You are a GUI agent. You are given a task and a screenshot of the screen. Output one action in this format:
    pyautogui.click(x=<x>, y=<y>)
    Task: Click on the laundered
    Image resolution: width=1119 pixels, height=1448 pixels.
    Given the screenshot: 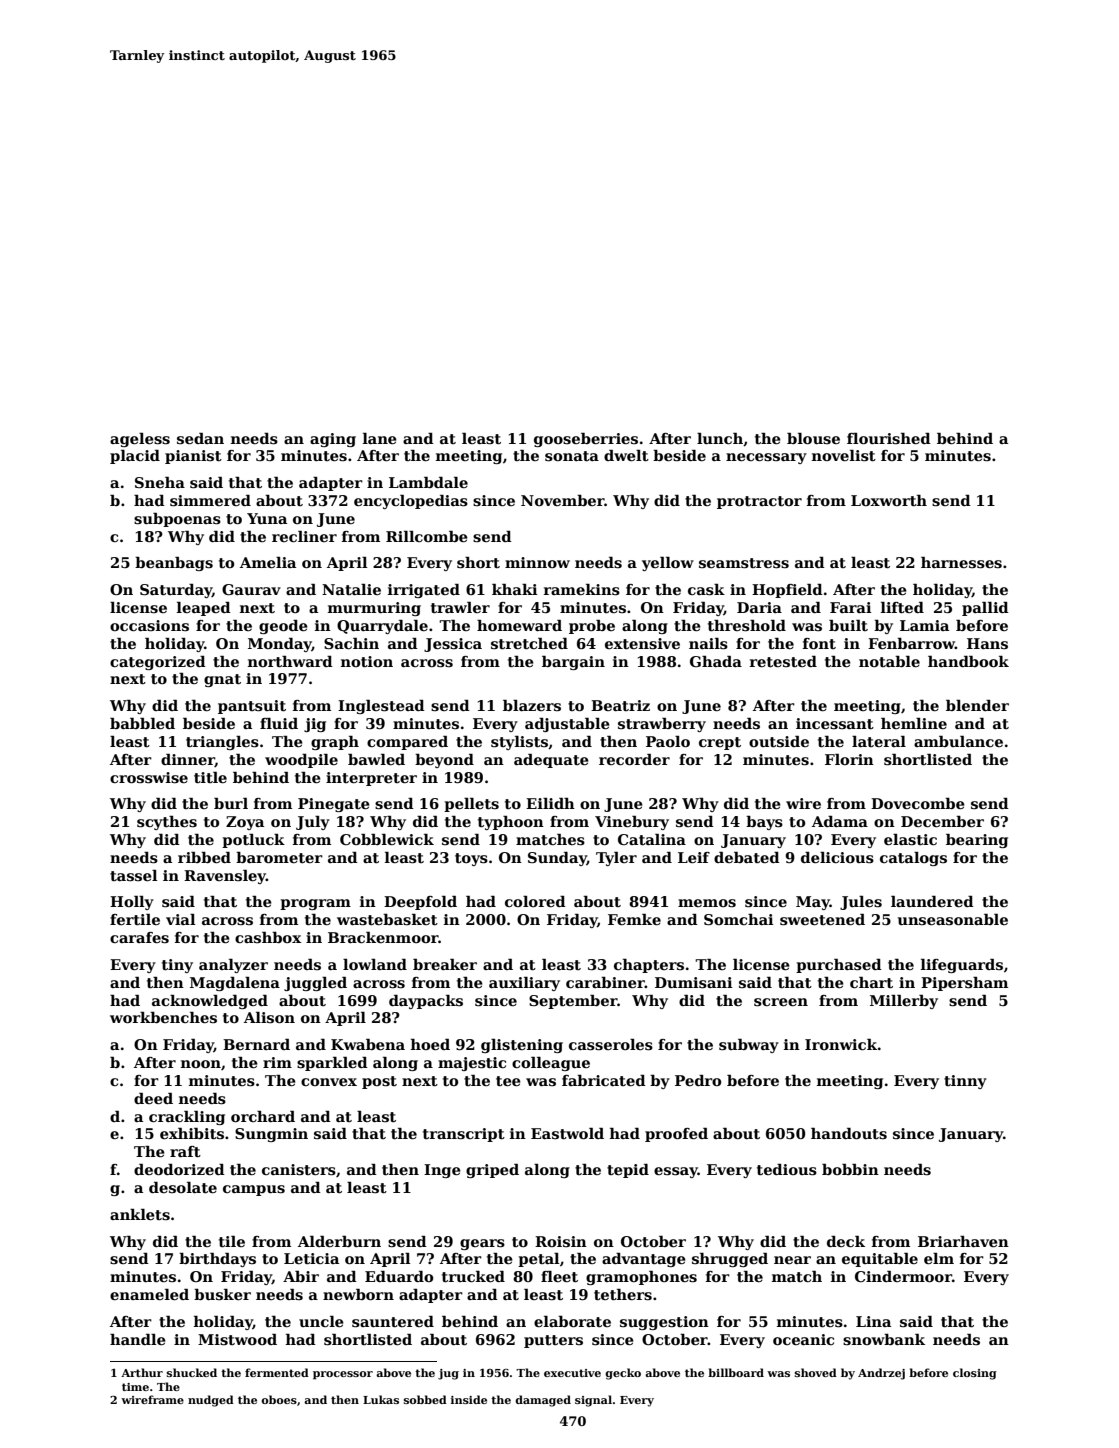 What is the action you would take?
    pyautogui.click(x=932, y=901)
